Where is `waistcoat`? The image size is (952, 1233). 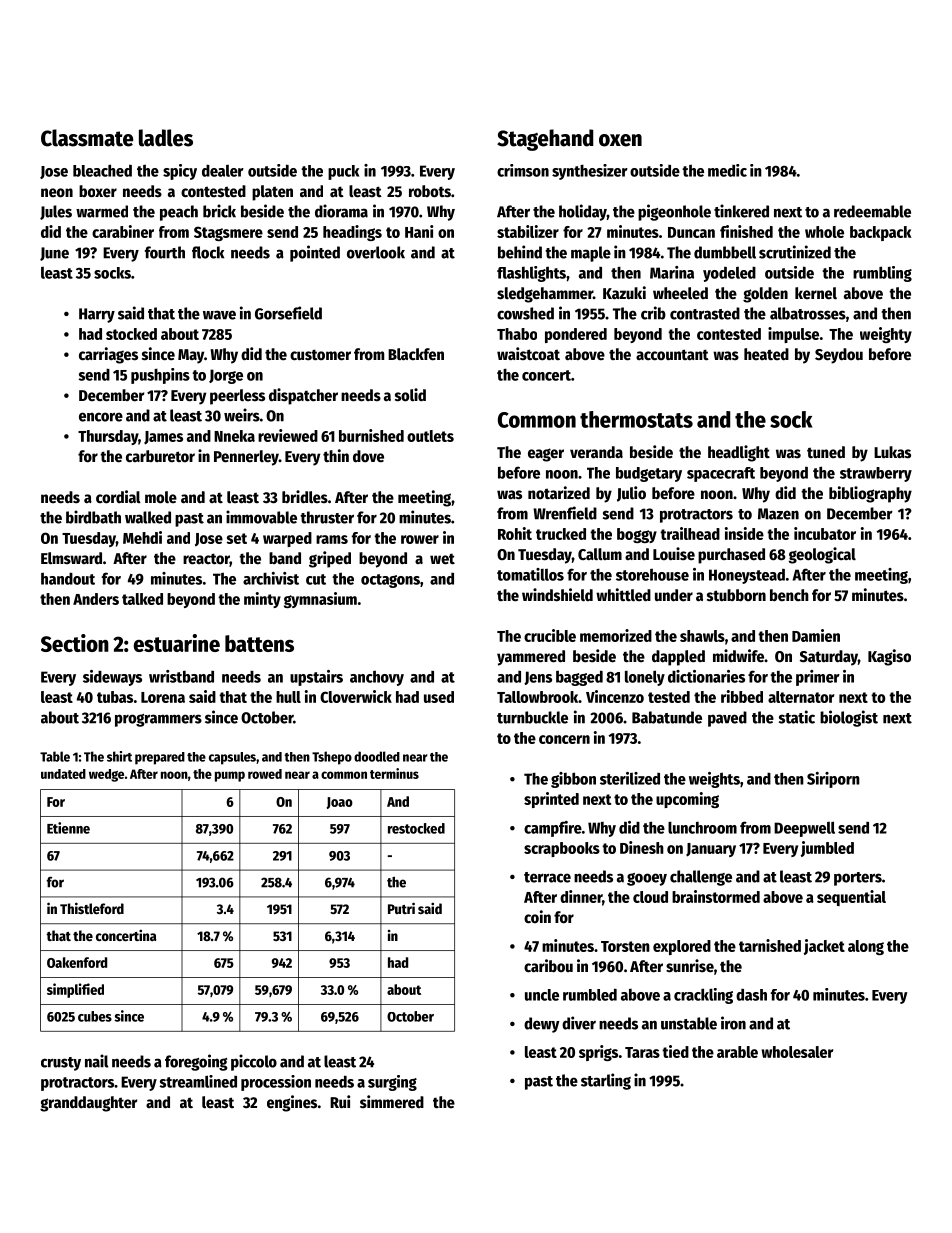 waistcoat is located at coordinates (528, 354).
